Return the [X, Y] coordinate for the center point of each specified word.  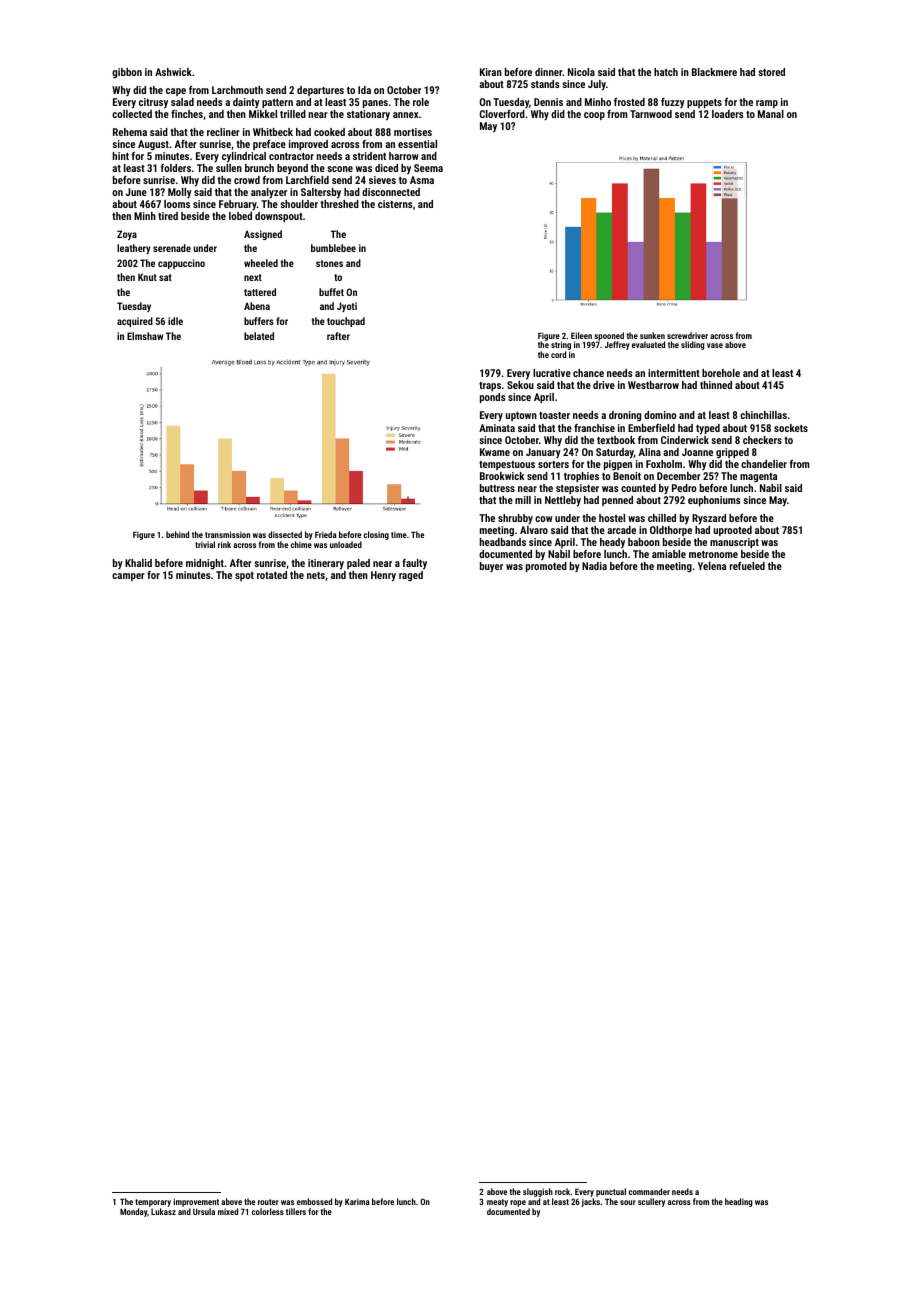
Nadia [594, 566]
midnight [205, 564]
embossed [314, 1201]
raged [411, 576]
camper [128, 577]
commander [649, 1191]
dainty [246, 103]
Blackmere [714, 72]
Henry [383, 576]
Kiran [491, 72]
